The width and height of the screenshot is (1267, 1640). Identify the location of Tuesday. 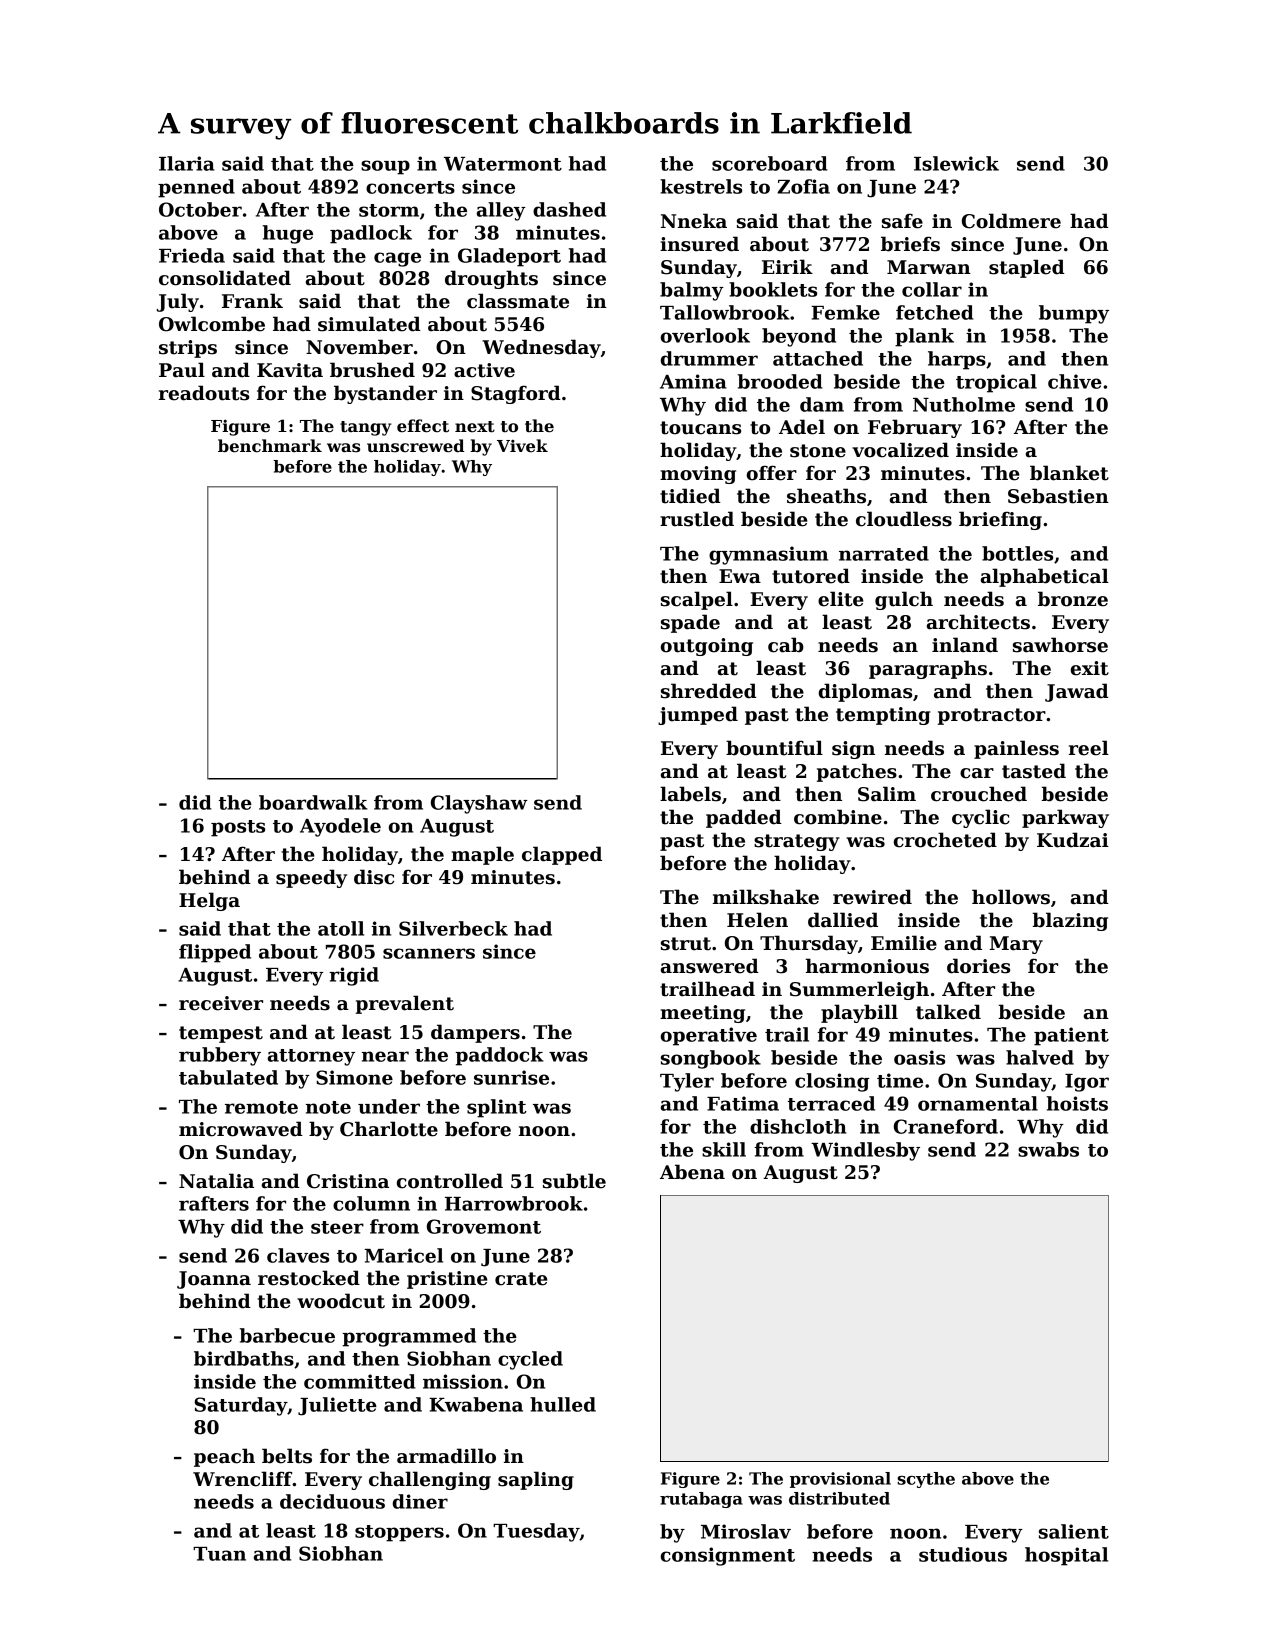
(536, 1532).
